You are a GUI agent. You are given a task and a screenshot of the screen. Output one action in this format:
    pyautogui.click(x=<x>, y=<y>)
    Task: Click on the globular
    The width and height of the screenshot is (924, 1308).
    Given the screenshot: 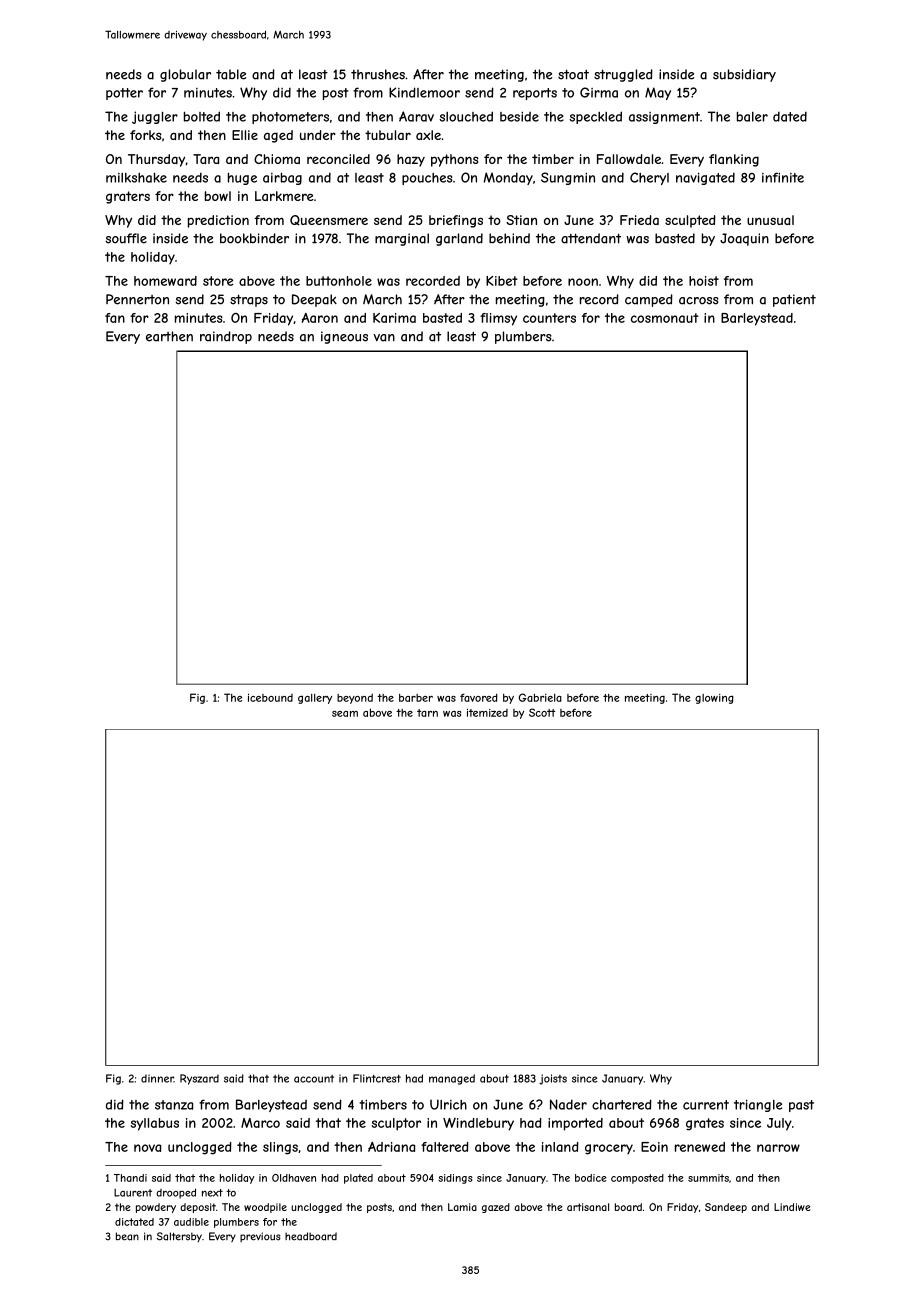 What is the action you would take?
    pyautogui.click(x=185, y=75)
